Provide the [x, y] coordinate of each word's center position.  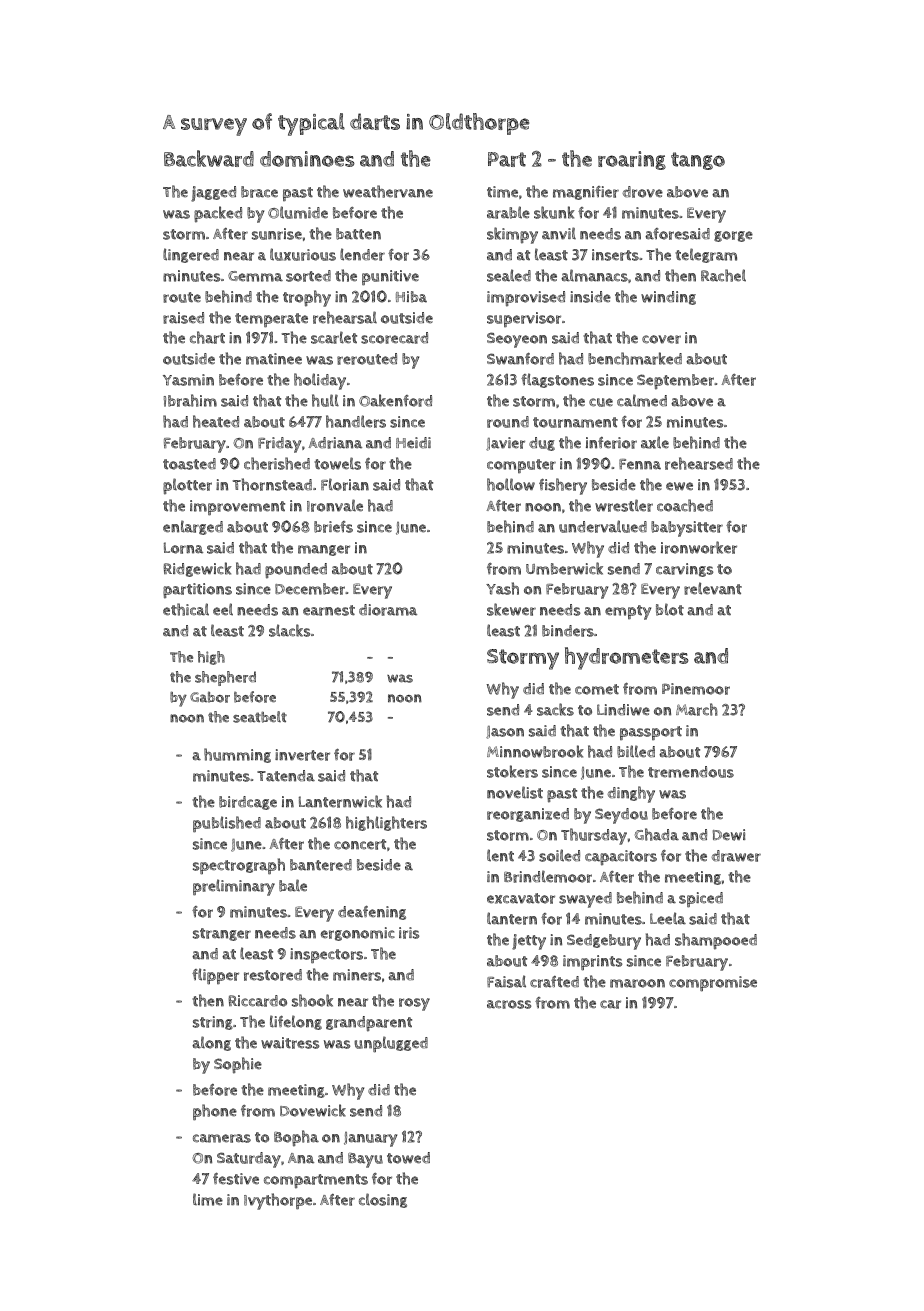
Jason [505, 732]
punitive [390, 278]
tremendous [691, 772]
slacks [289, 630]
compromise [713, 984]
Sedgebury [604, 942]
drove [642, 192]
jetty [529, 942]
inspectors [326, 956]
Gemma [255, 276]
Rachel [723, 275]
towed [408, 1158]
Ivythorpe [278, 1201]
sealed [509, 275]
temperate [271, 320]
